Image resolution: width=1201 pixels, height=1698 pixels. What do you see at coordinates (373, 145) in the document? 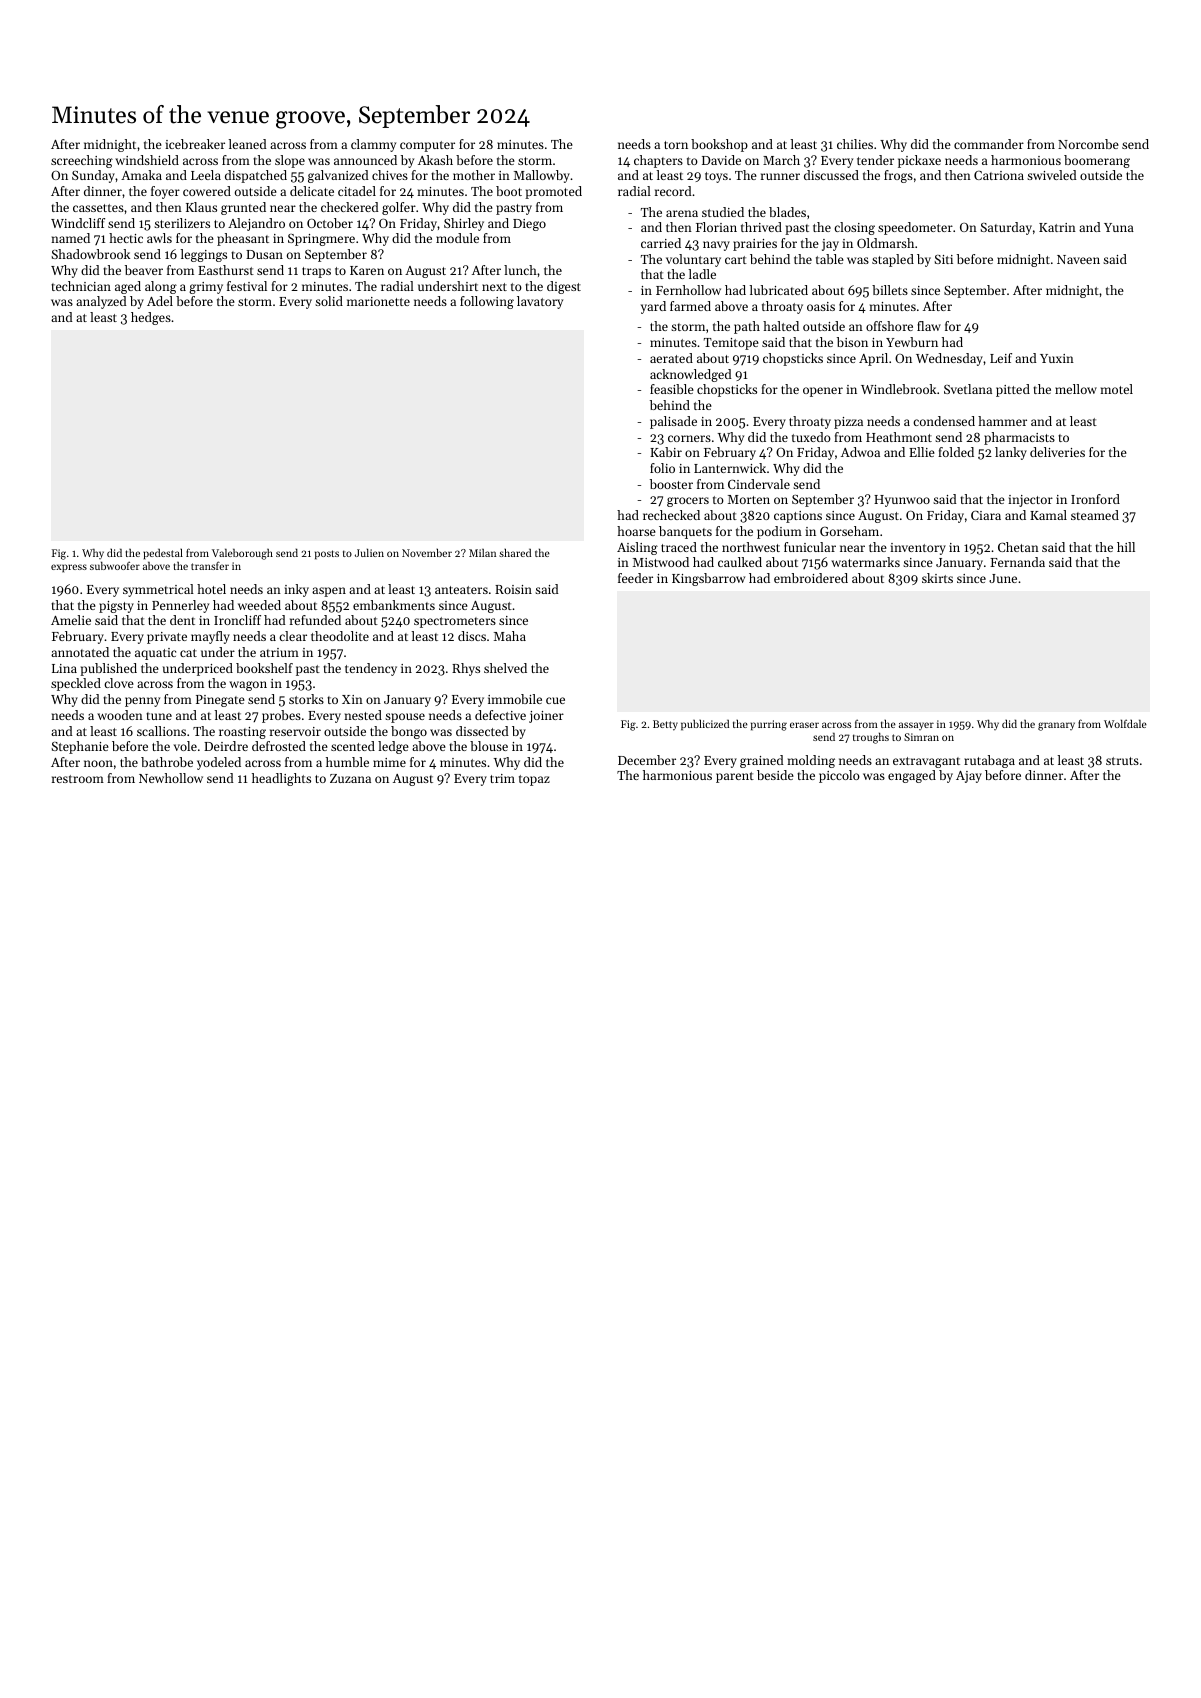
I see `clammy` at bounding box center [373, 145].
